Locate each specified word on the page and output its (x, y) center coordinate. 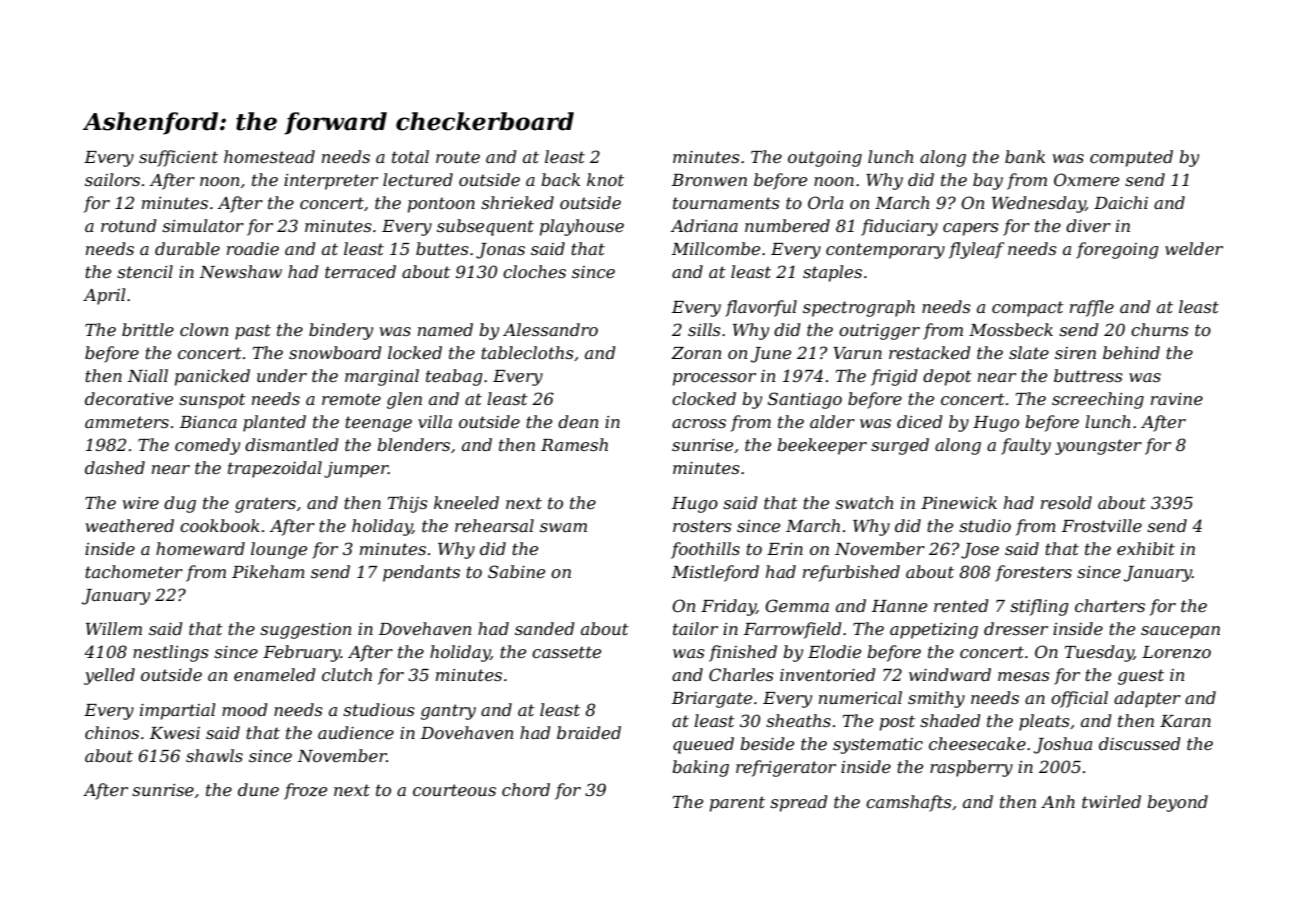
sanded (544, 628)
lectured (418, 179)
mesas (1024, 676)
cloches (534, 271)
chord (526, 789)
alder (832, 421)
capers (971, 229)
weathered (130, 525)
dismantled (291, 444)
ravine (1177, 399)
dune (258, 789)
